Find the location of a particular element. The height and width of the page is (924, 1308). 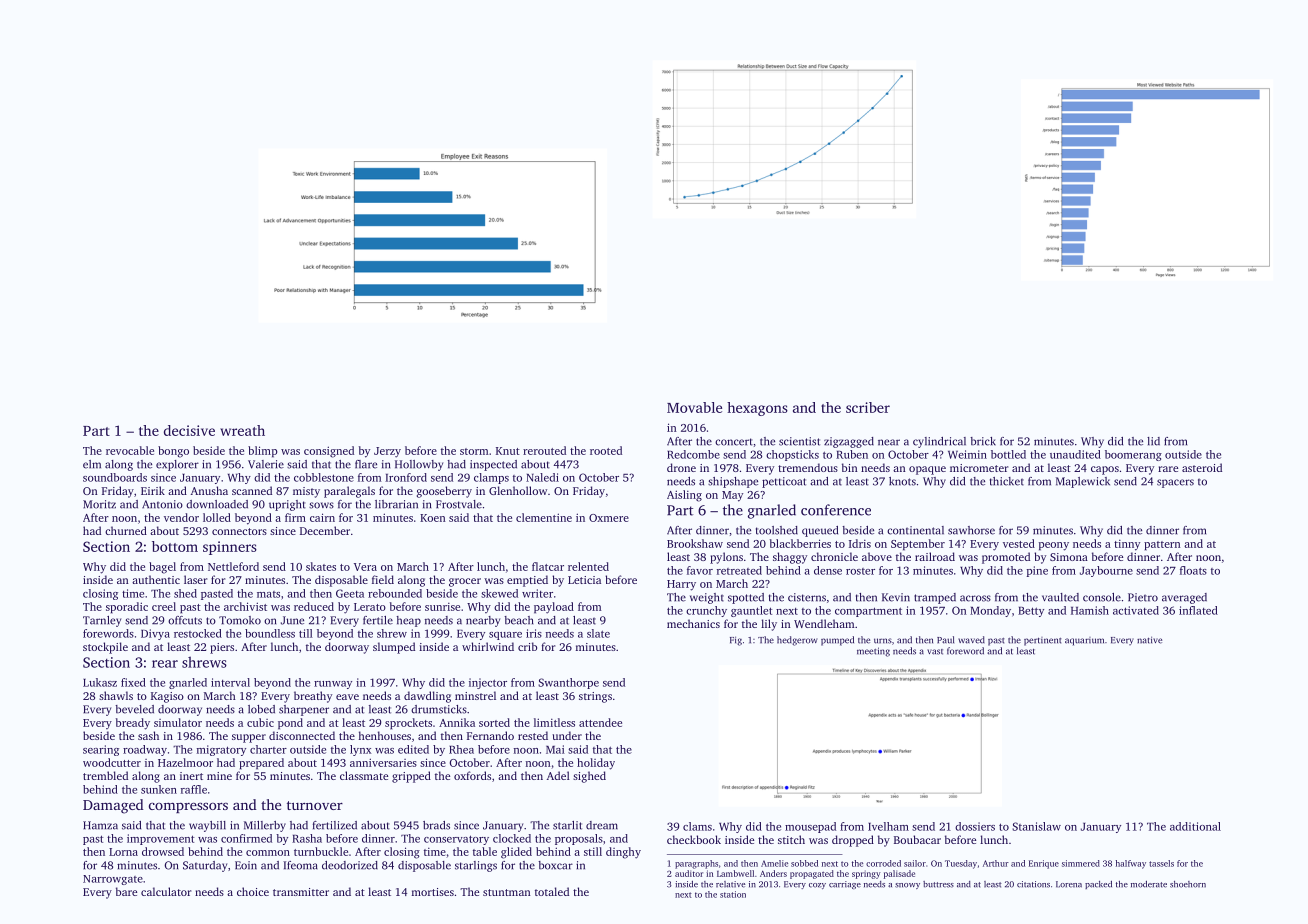

payload is located at coordinates (554, 608).
